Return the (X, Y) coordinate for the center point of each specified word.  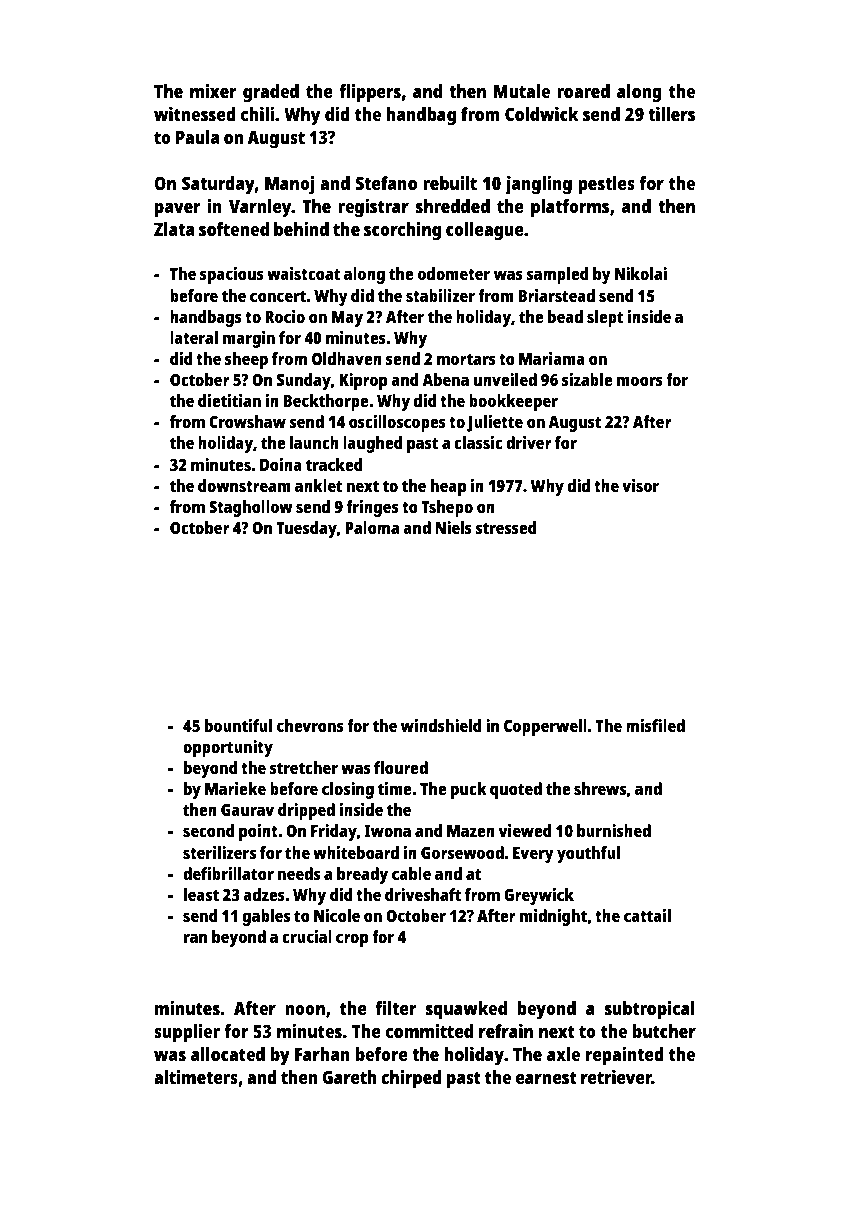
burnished (614, 830)
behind (301, 229)
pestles (606, 185)
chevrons (310, 725)
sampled (557, 275)
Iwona (387, 831)
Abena (445, 379)
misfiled (655, 725)
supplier (187, 1033)
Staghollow (251, 508)
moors (640, 381)
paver (177, 210)
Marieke (235, 788)
